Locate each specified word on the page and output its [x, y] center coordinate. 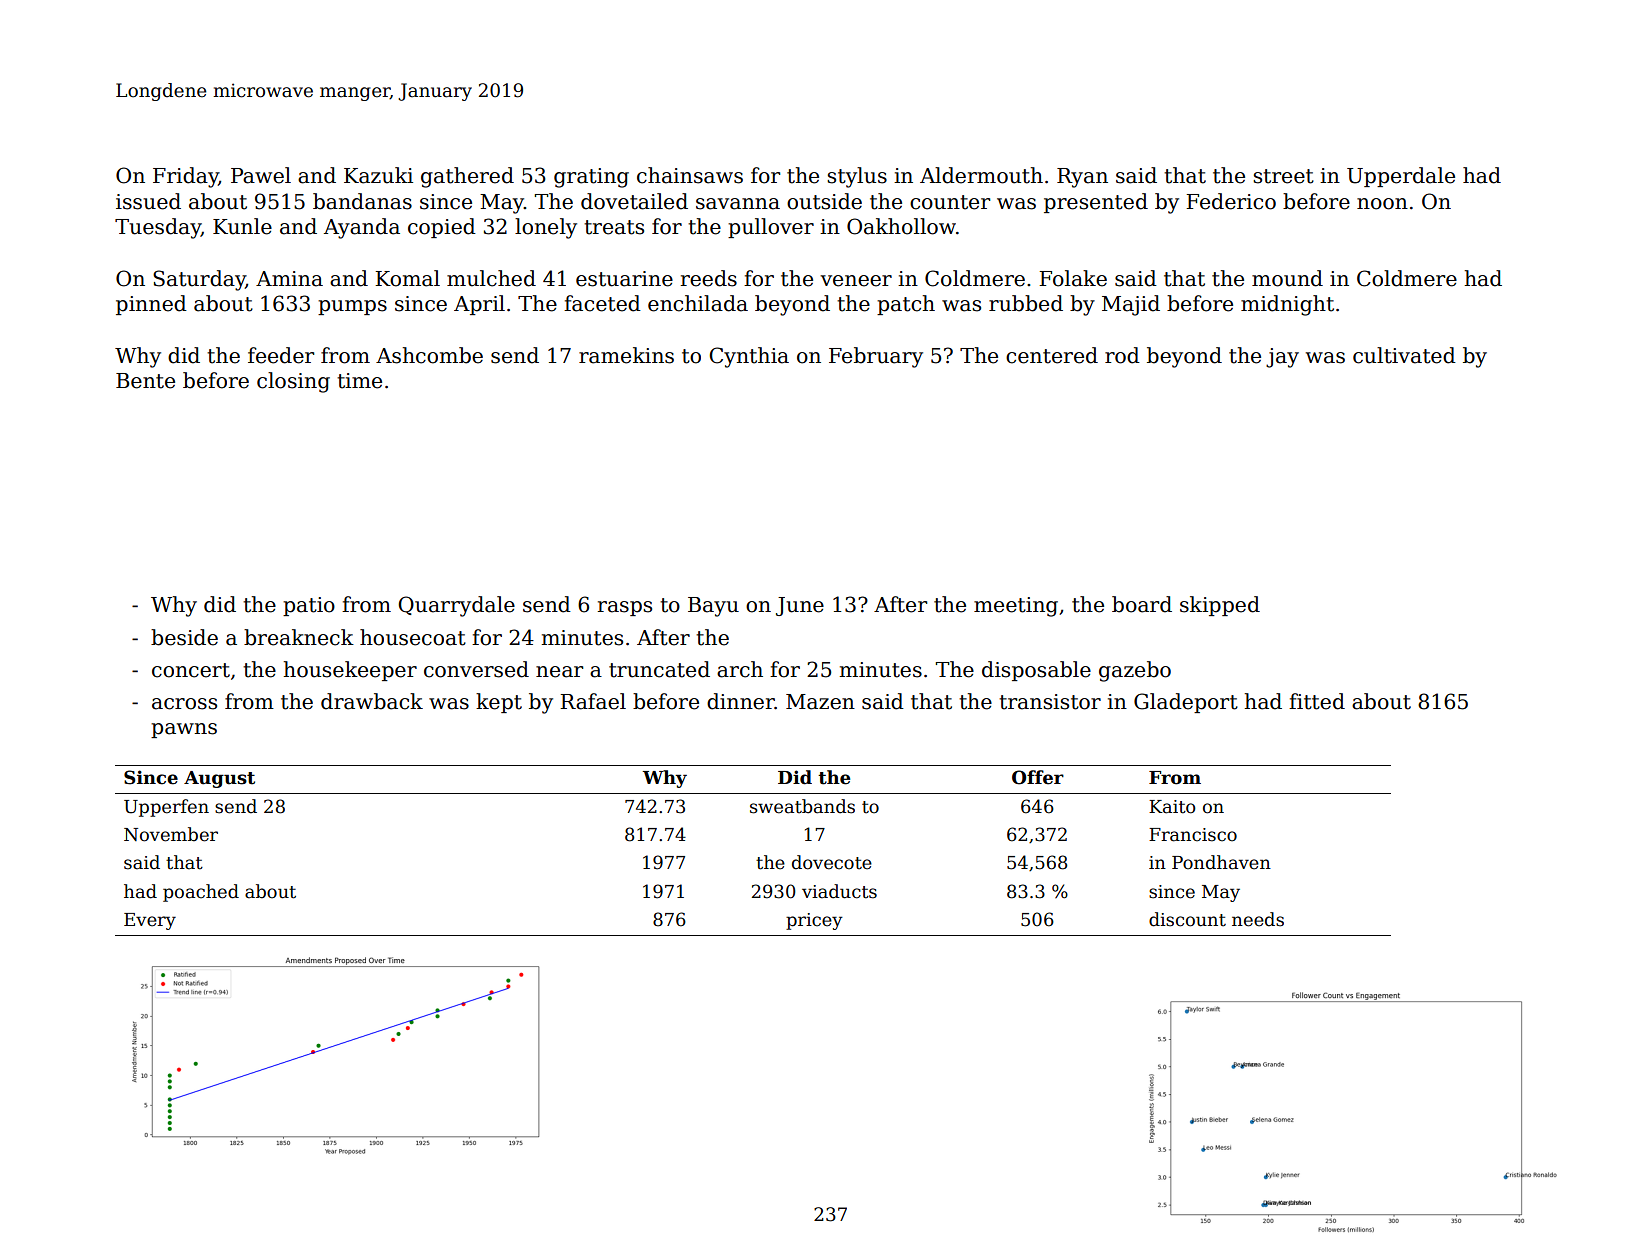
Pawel [261, 175]
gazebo [1135, 671]
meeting [1016, 607]
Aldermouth [981, 175]
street [1283, 176]
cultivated [1404, 355]
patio [309, 606]
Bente [145, 381]
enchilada [698, 303]
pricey [814, 921]
